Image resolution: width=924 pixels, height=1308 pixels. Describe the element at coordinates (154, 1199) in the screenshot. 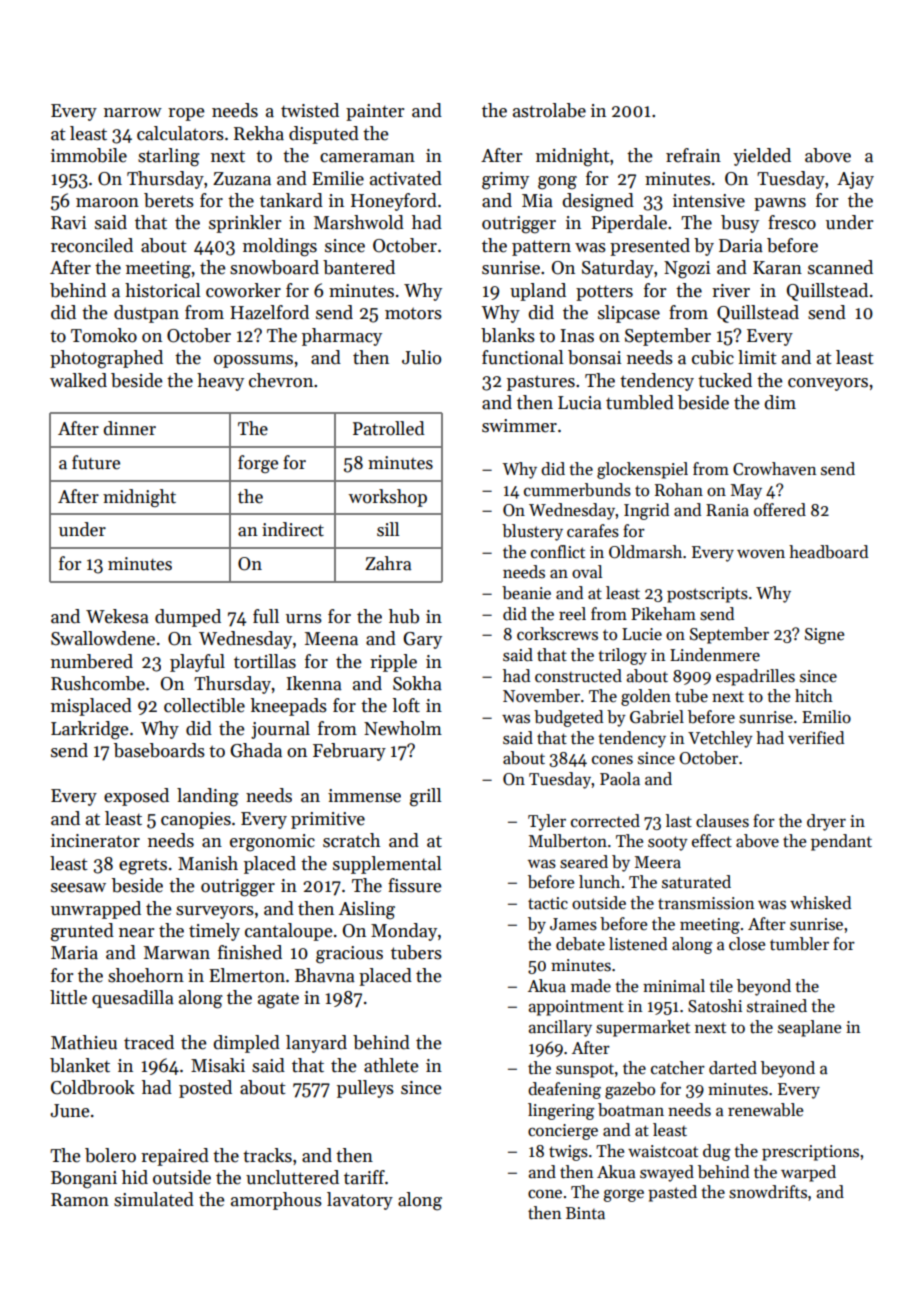

I see `simulated` at that location.
